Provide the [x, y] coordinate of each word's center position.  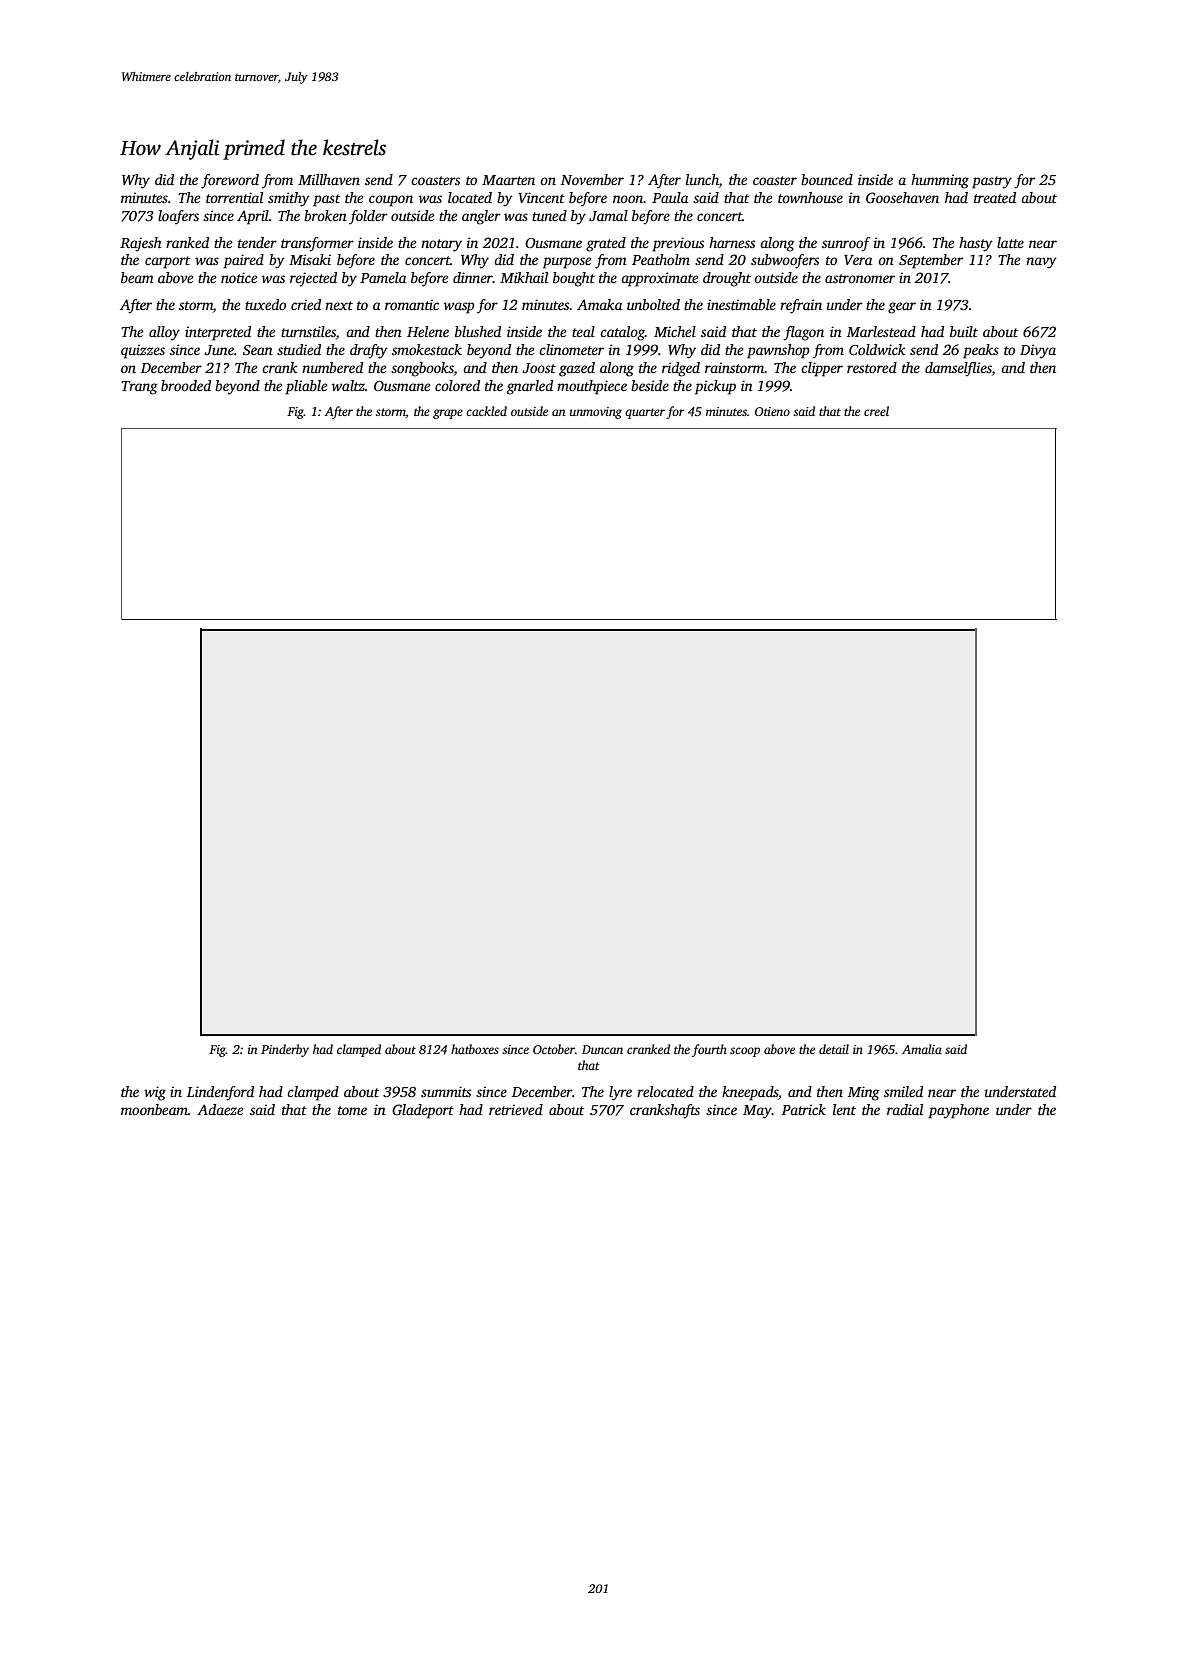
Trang [139, 388]
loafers [178, 217]
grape [448, 414]
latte [1010, 242]
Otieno [772, 411]
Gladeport [423, 1111]
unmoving [596, 413]
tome [352, 1110]
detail [834, 1049]
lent [844, 1109]
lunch [702, 179]
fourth [709, 1050]
